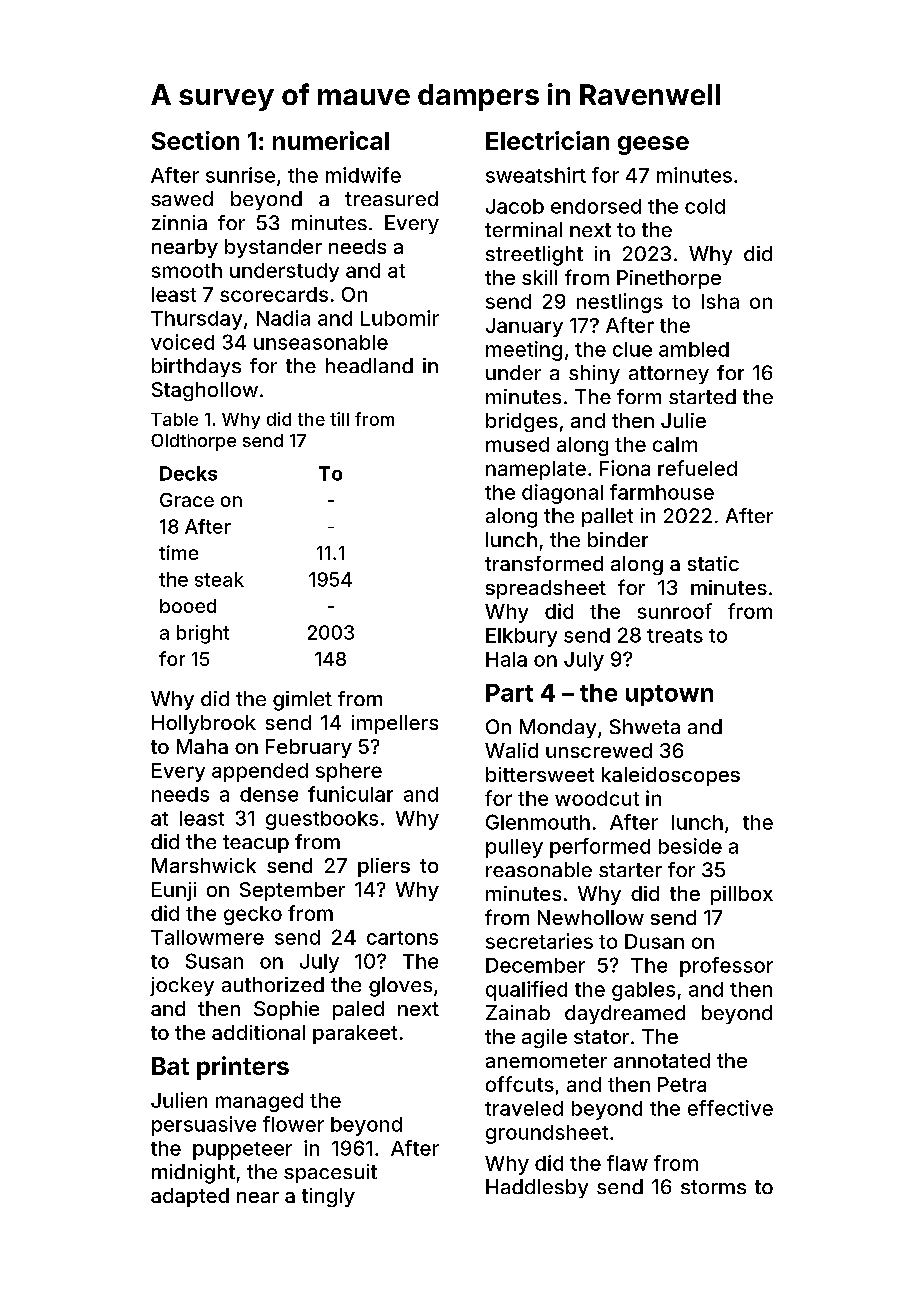  Describe the element at coordinates (671, 776) in the screenshot. I see `kaleidoscopes` at that location.
